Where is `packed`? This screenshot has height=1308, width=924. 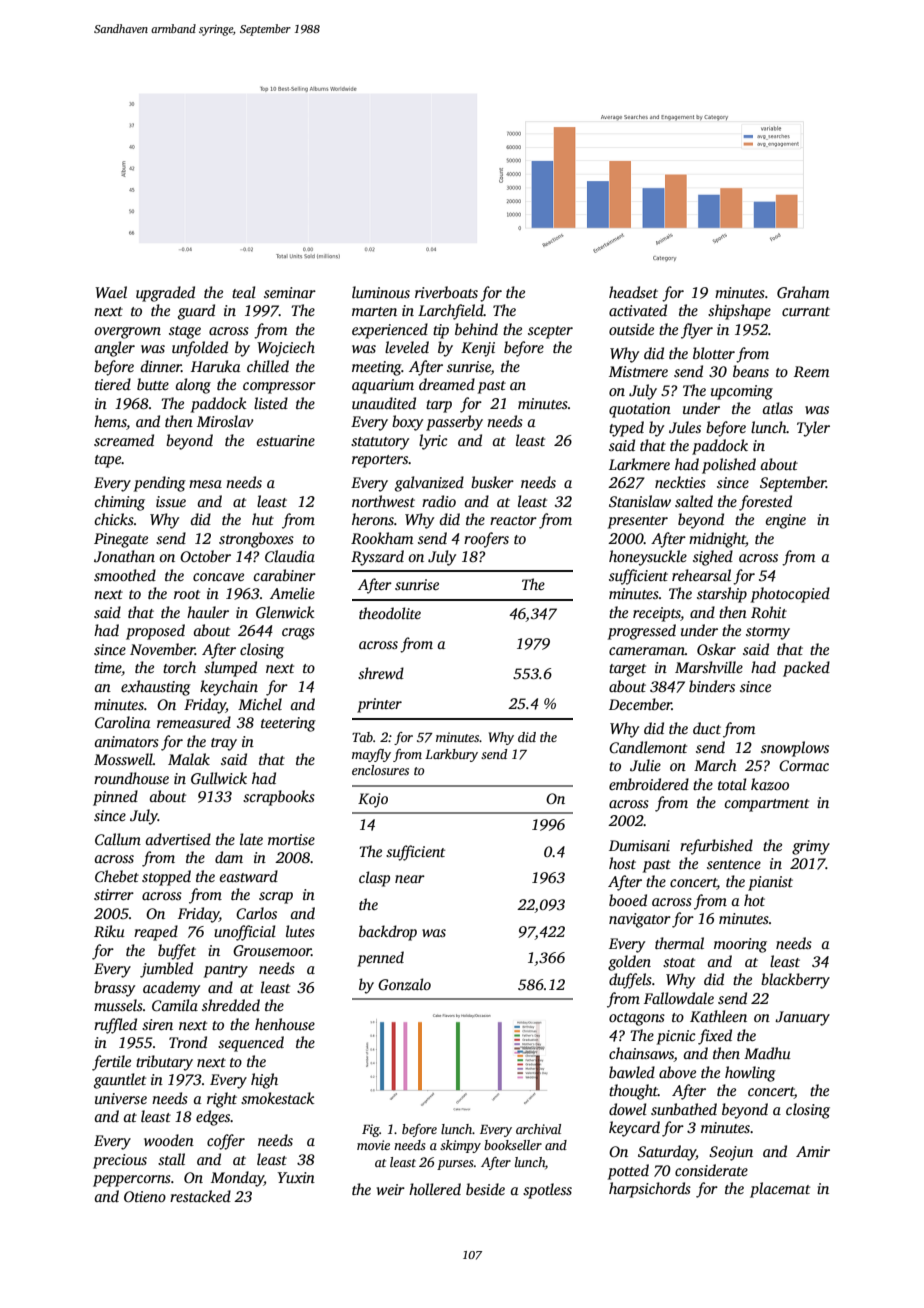
packed is located at coordinates (806, 669).
